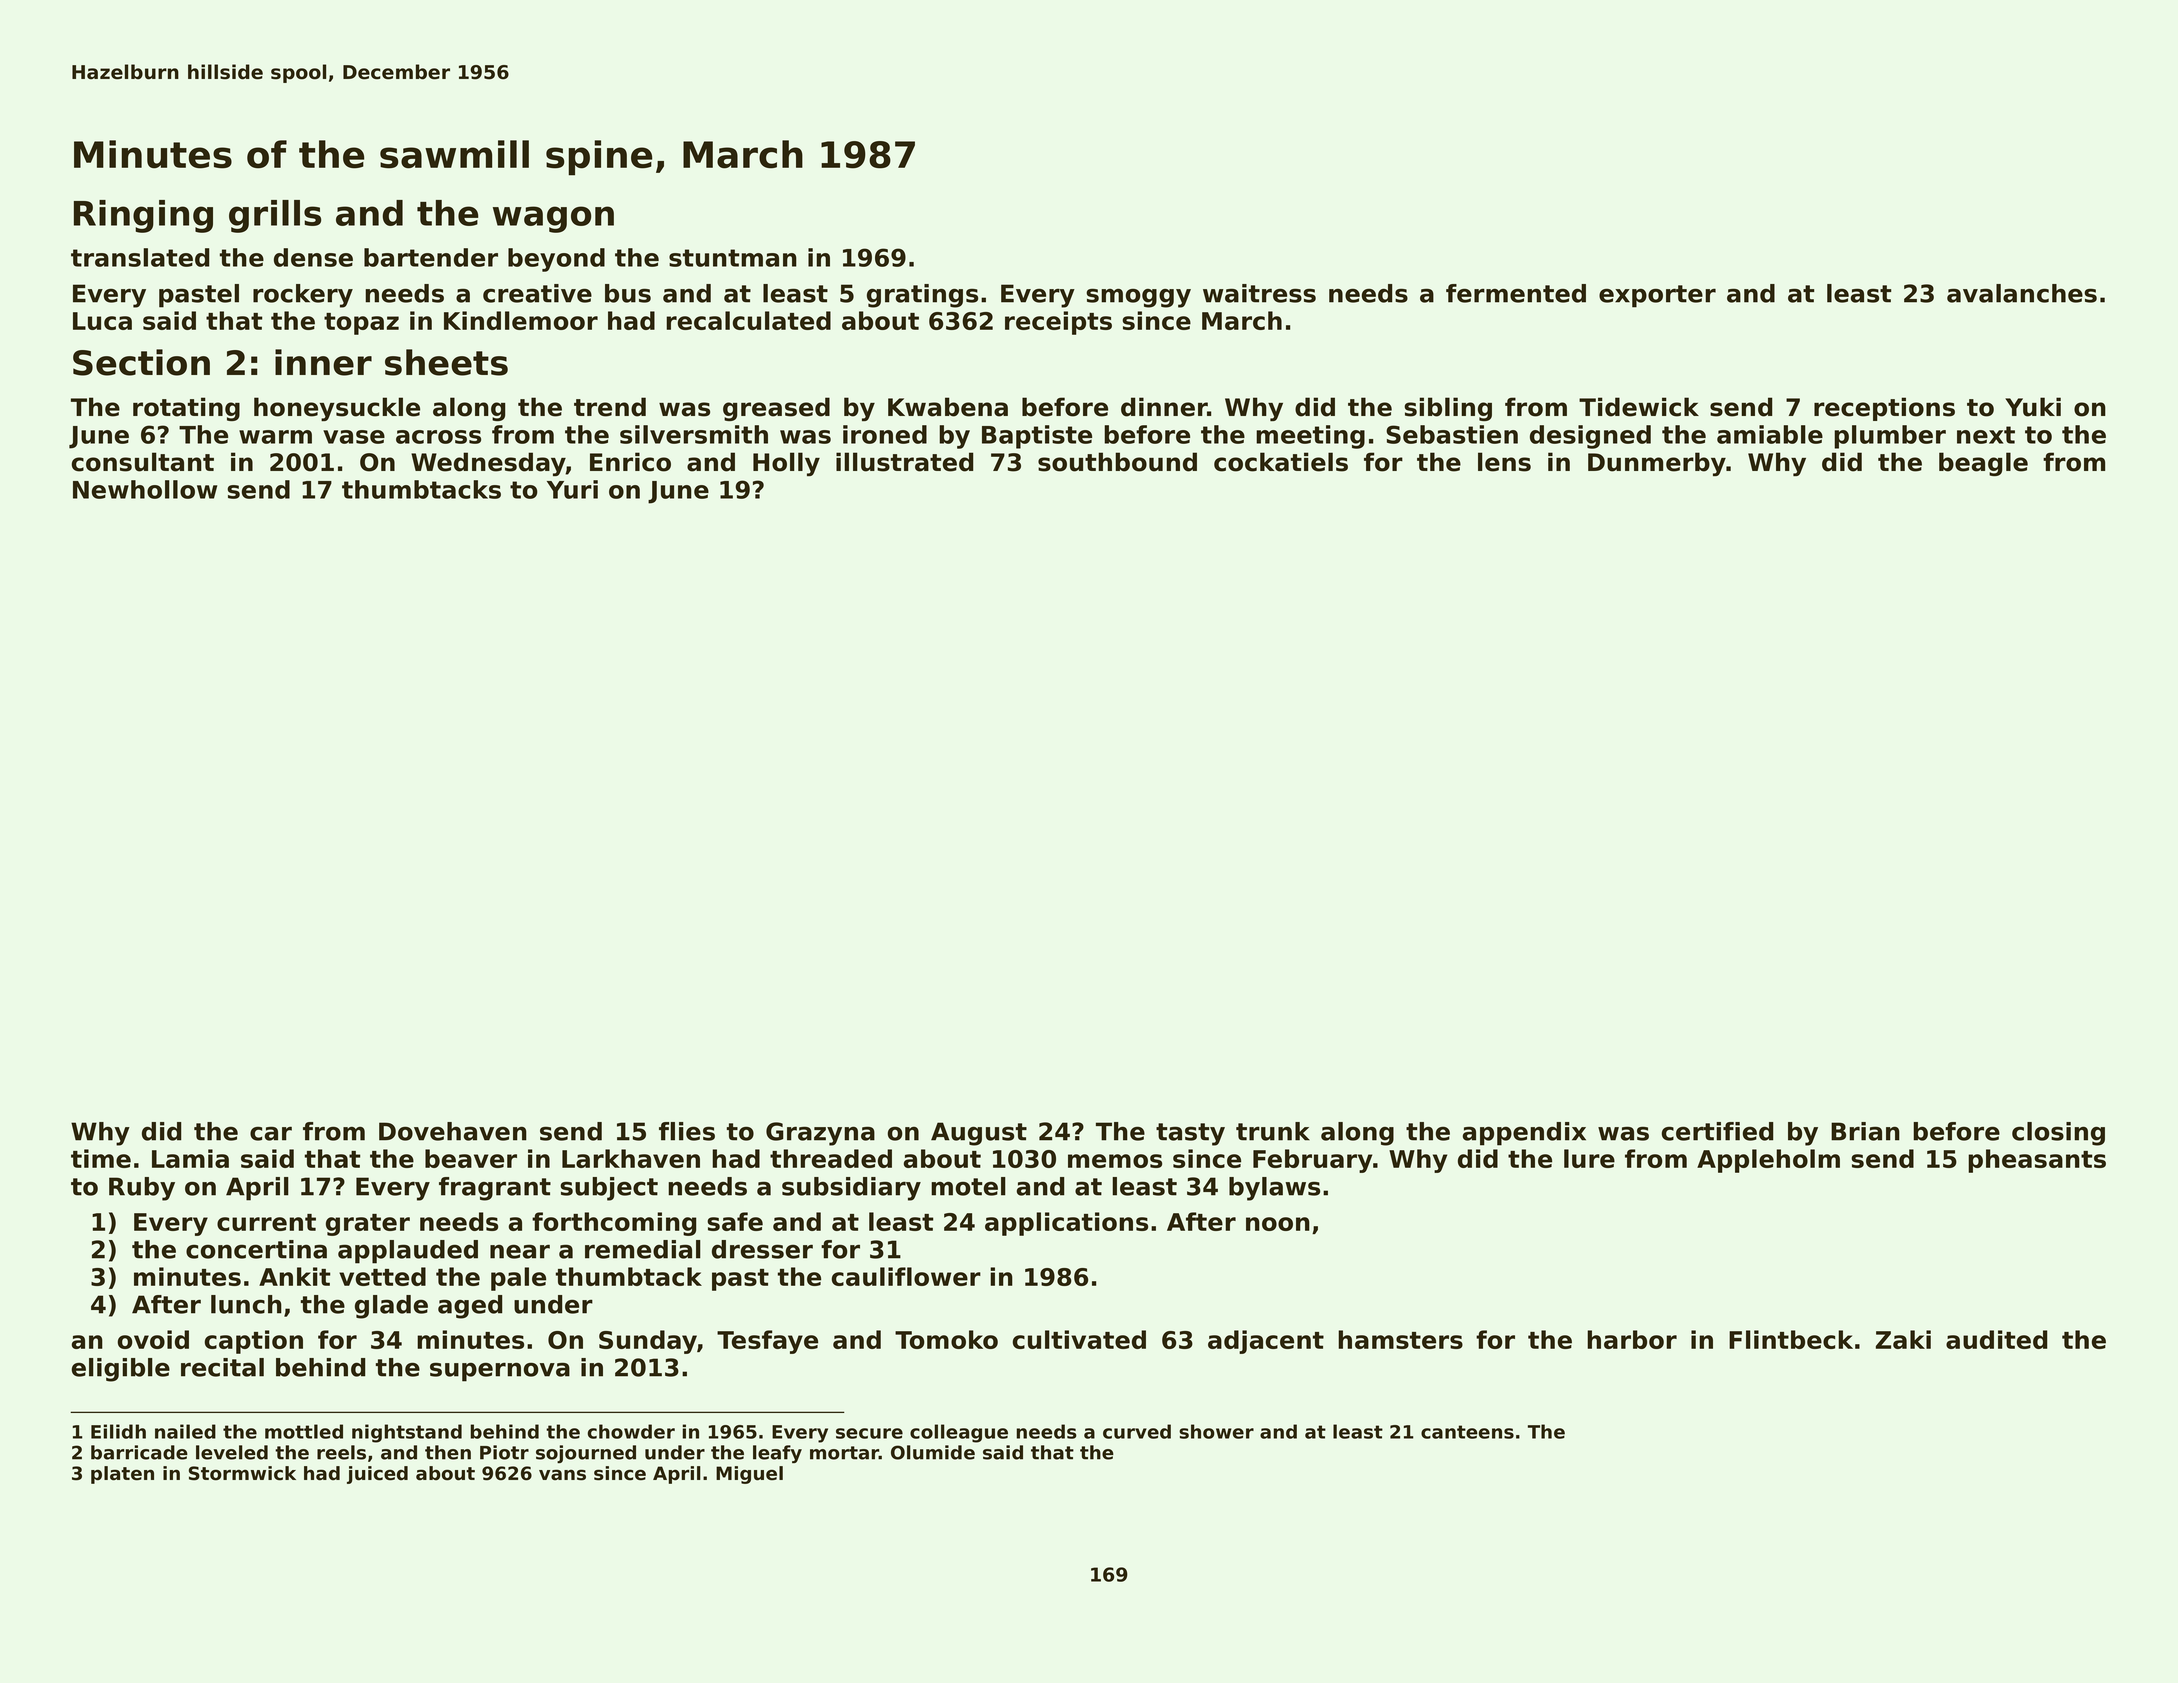 This page has height=1683, width=2178. I want to click on beagle, so click(1983, 464).
